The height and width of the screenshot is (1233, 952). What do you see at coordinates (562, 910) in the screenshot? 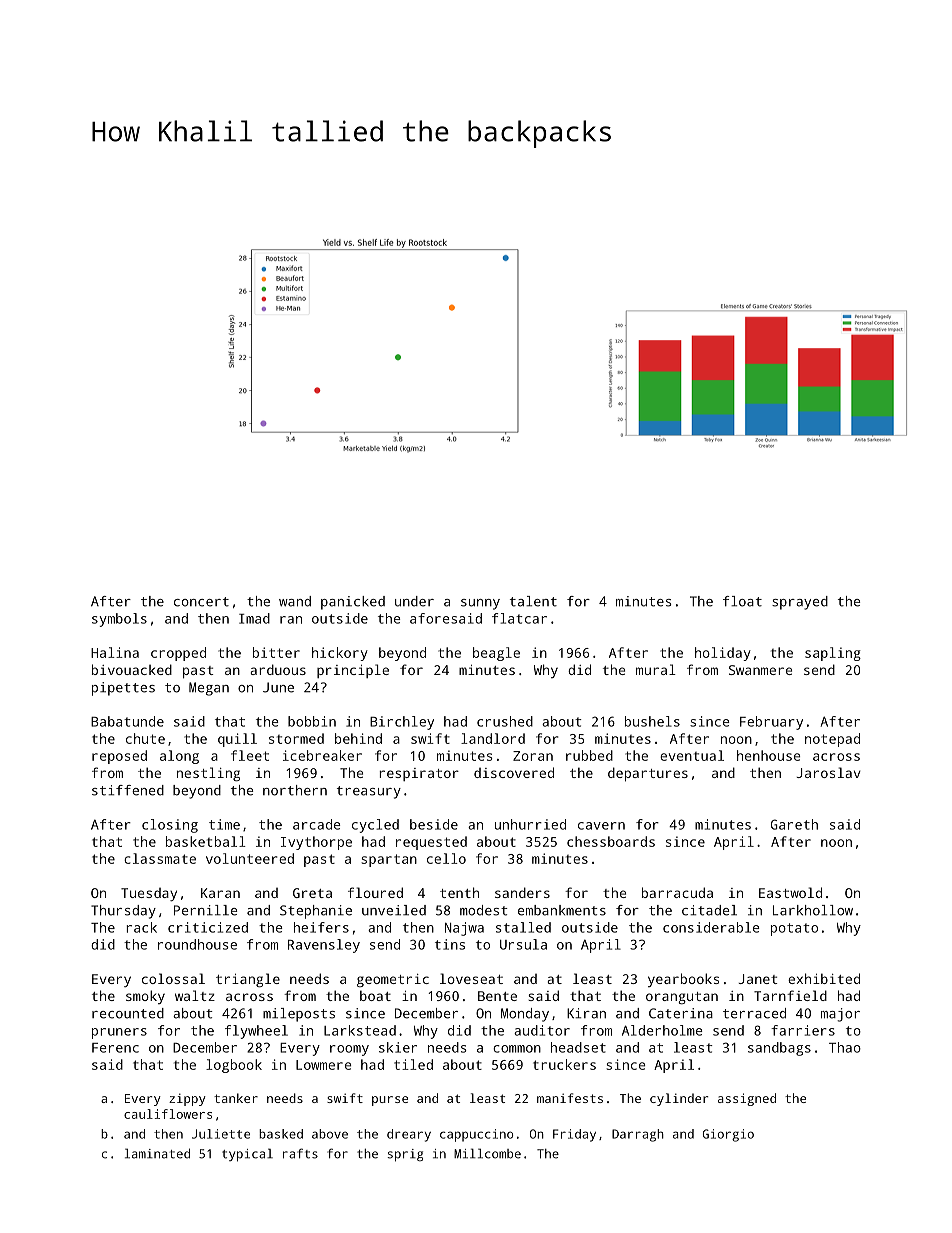
I see `embankments` at bounding box center [562, 910].
